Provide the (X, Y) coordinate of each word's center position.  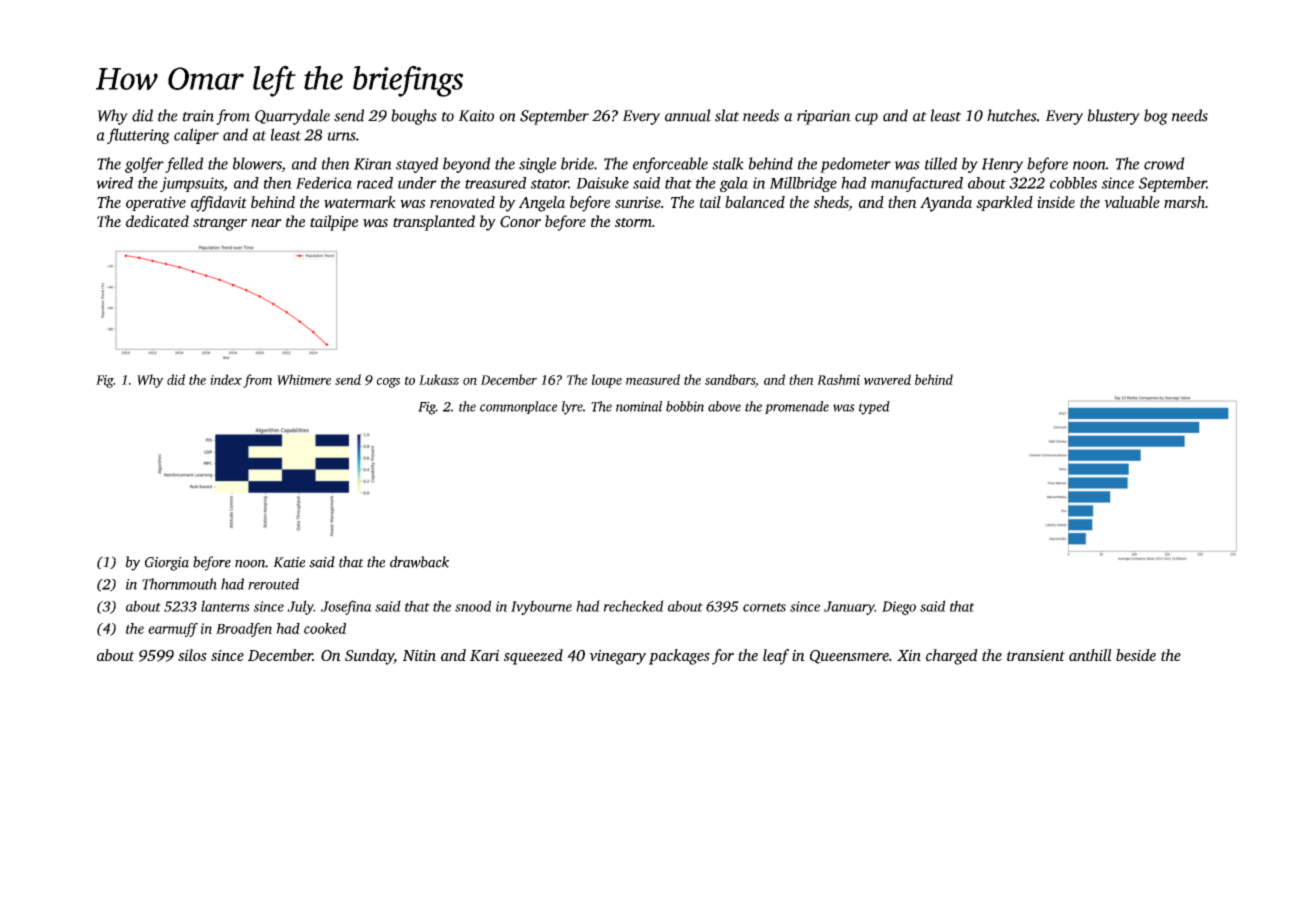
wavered (887, 379)
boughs (414, 117)
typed (874, 408)
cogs (388, 383)
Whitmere (304, 379)
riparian (824, 117)
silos (192, 655)
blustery (1113, 117)
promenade (797, 407)
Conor (520, 222)
